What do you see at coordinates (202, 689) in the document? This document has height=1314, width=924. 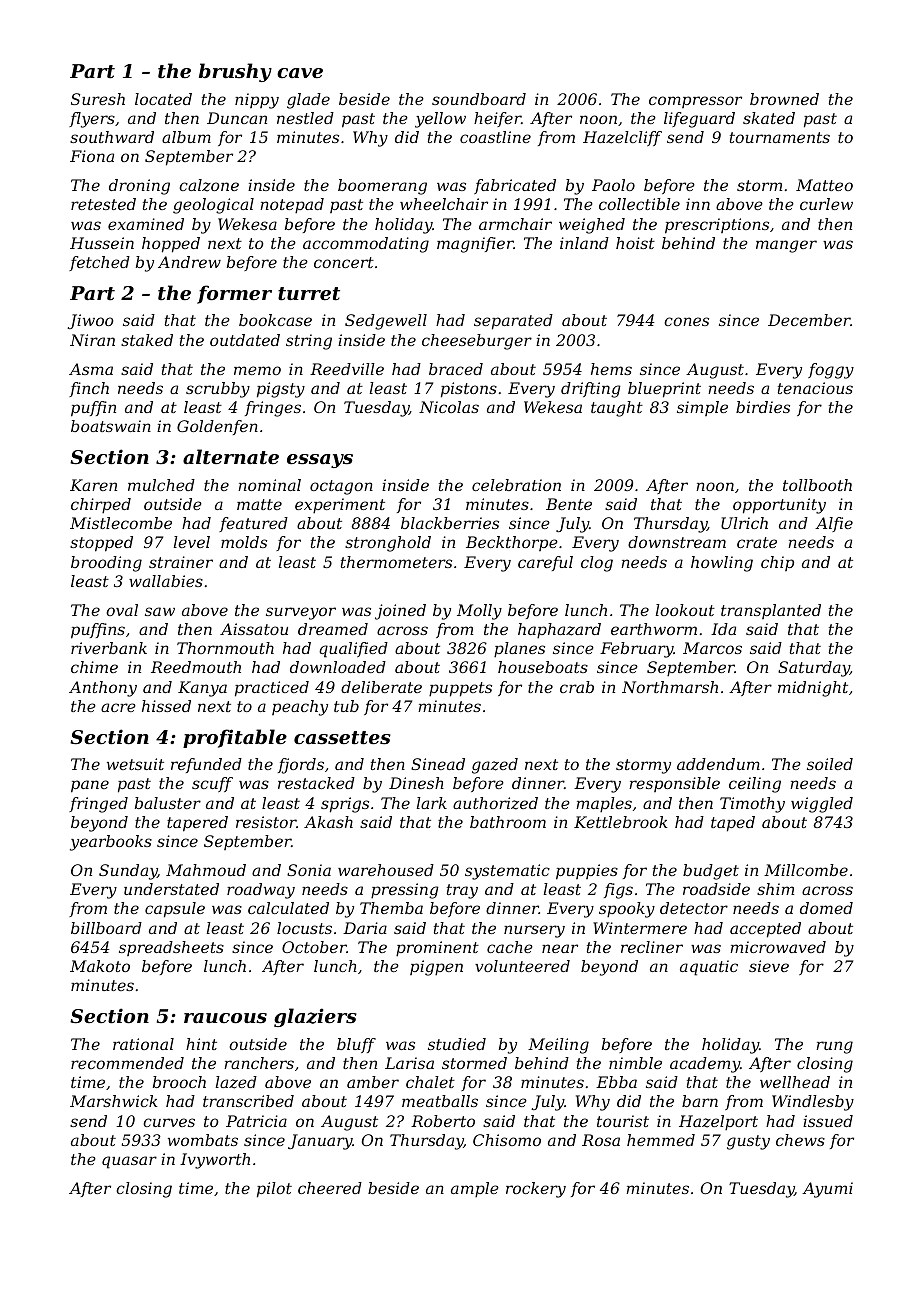 I see `Kanya` at bounding box center [202, 689].
